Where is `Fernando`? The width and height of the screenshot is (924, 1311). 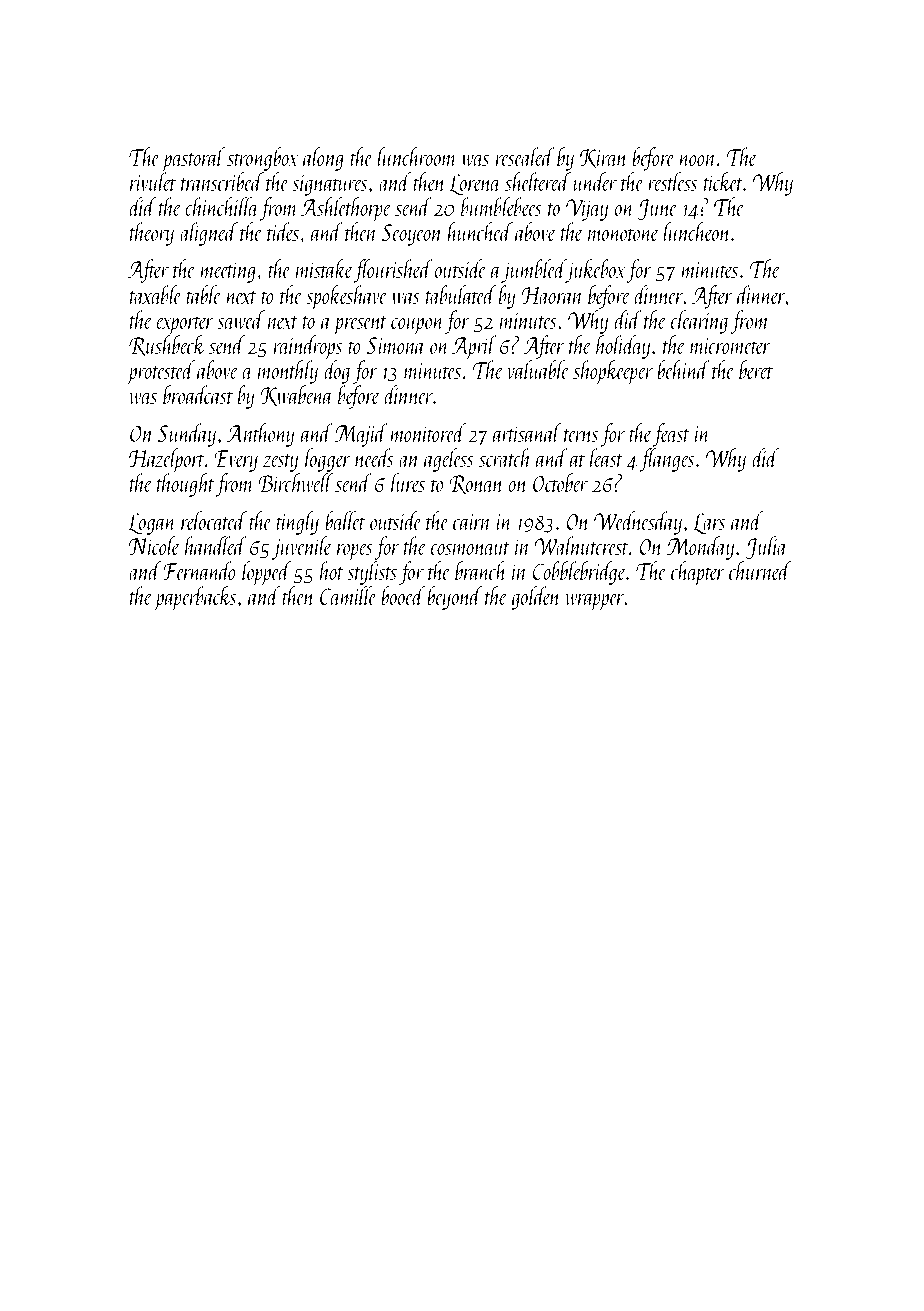 Fernando is located at coordinates (199, 570).
